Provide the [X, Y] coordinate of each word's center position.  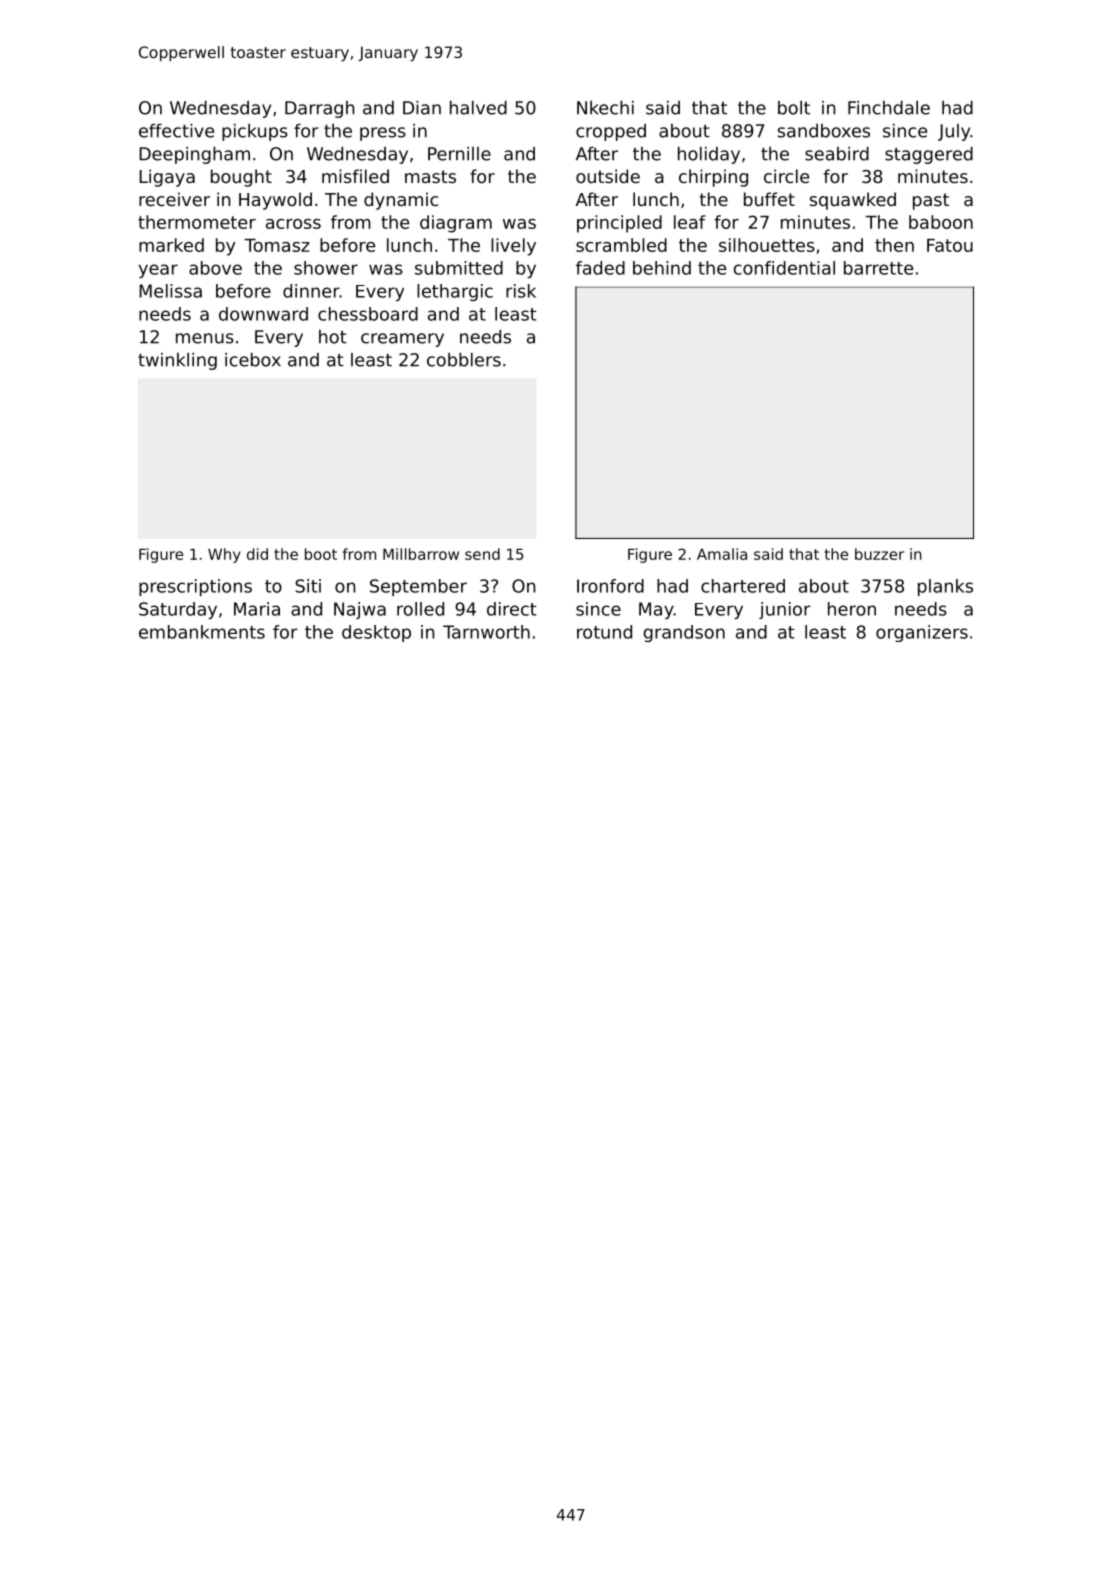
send [482, 554]
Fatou [950, 245]
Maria [257, 609]
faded [600, 268]
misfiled [355, 176]
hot [333, 337]
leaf [690, 222]
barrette [878, 268]
